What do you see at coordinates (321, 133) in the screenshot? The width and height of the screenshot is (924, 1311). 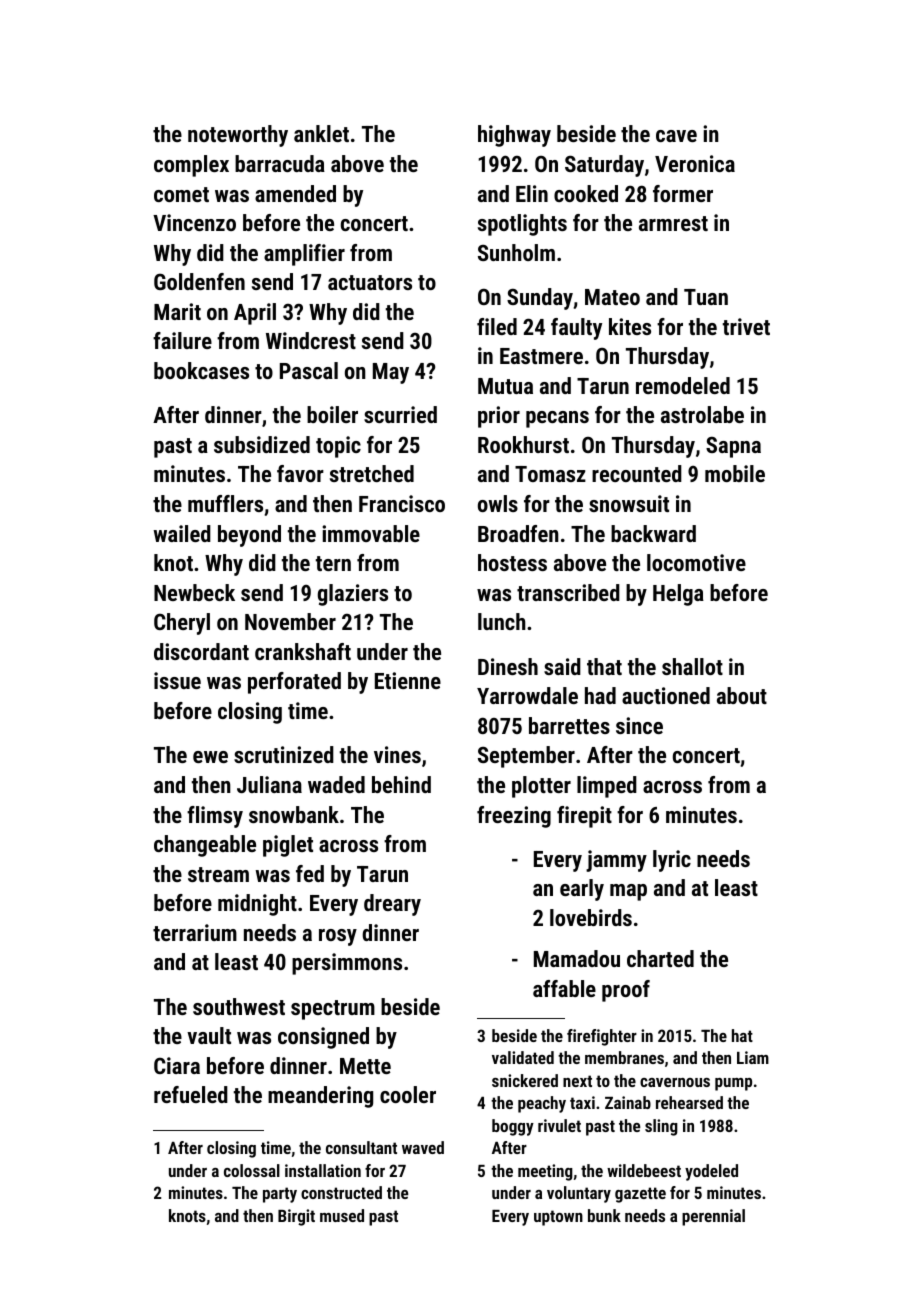 I see `anklet` at bounding box center [321, 133].
